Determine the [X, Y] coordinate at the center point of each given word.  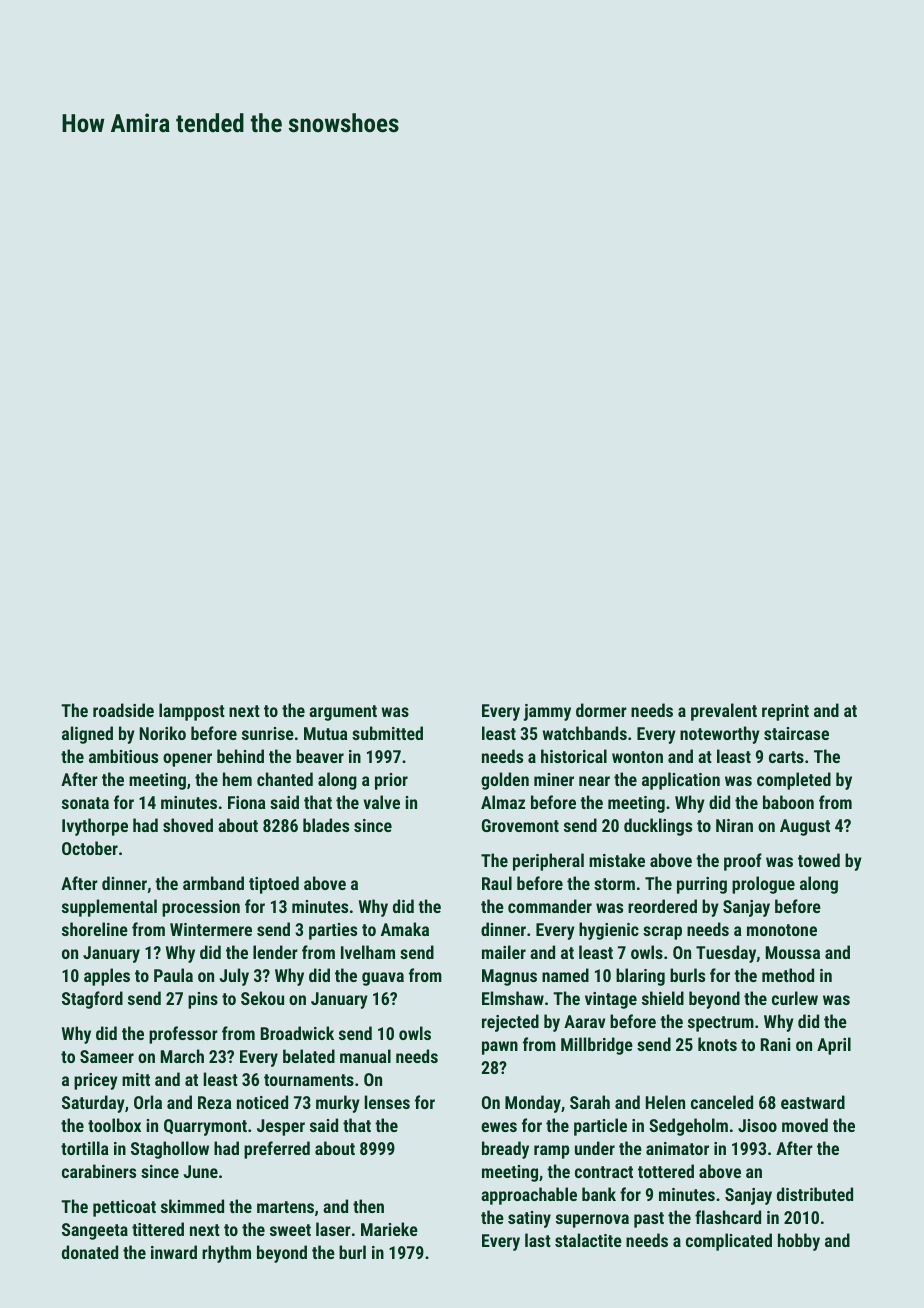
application [681, 781]
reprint [785, 712]
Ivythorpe [95, 827]
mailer [504, 952]
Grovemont [520, 825]
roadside [123, 710]
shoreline [95, 929]
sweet [290, 1230]
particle [600, 1127]
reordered [662, 906]
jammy [547, 712]
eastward [813, 1102]
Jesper [281, 1127]
